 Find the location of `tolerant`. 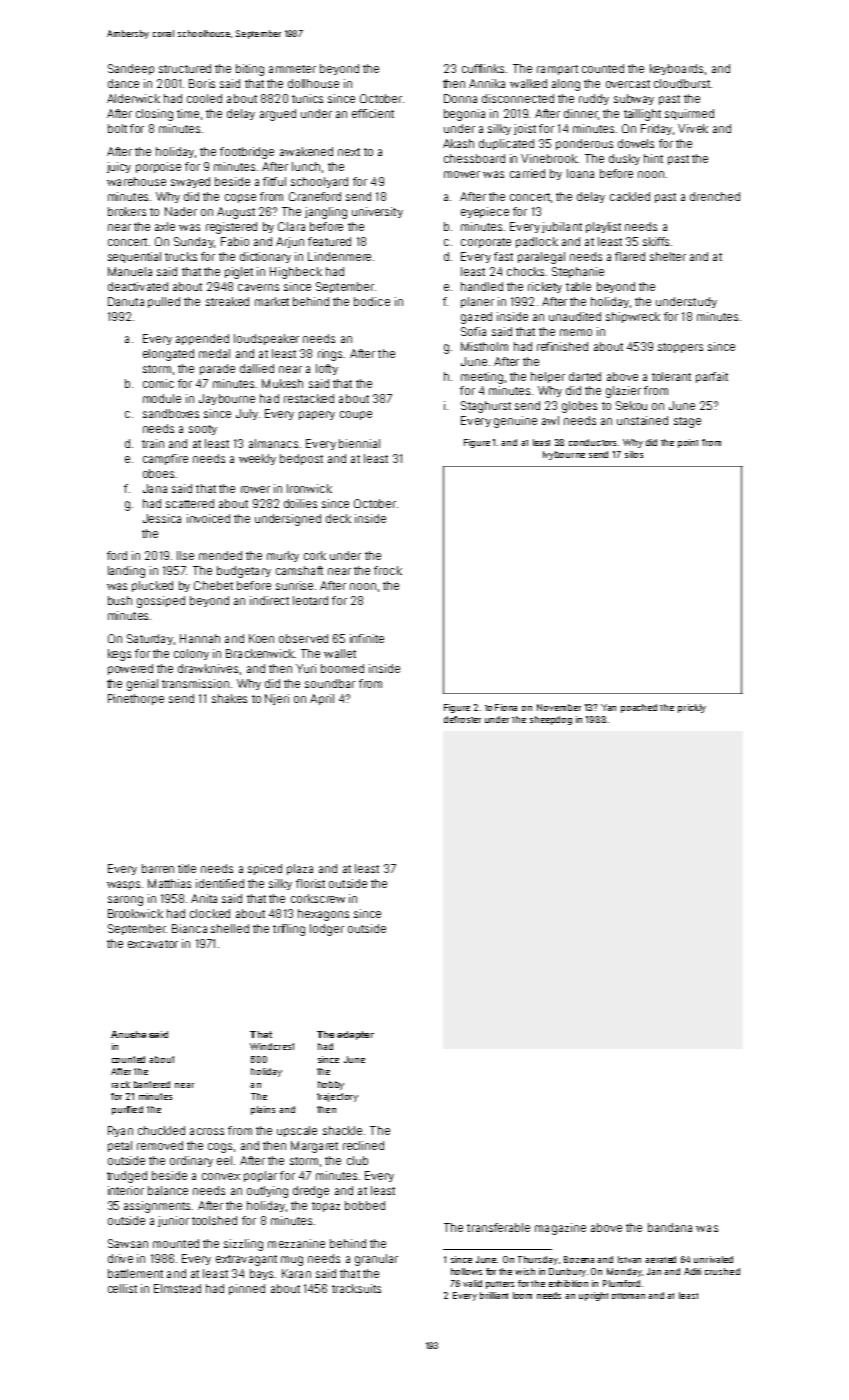

tolerant is located at coordinates (671, 376).
